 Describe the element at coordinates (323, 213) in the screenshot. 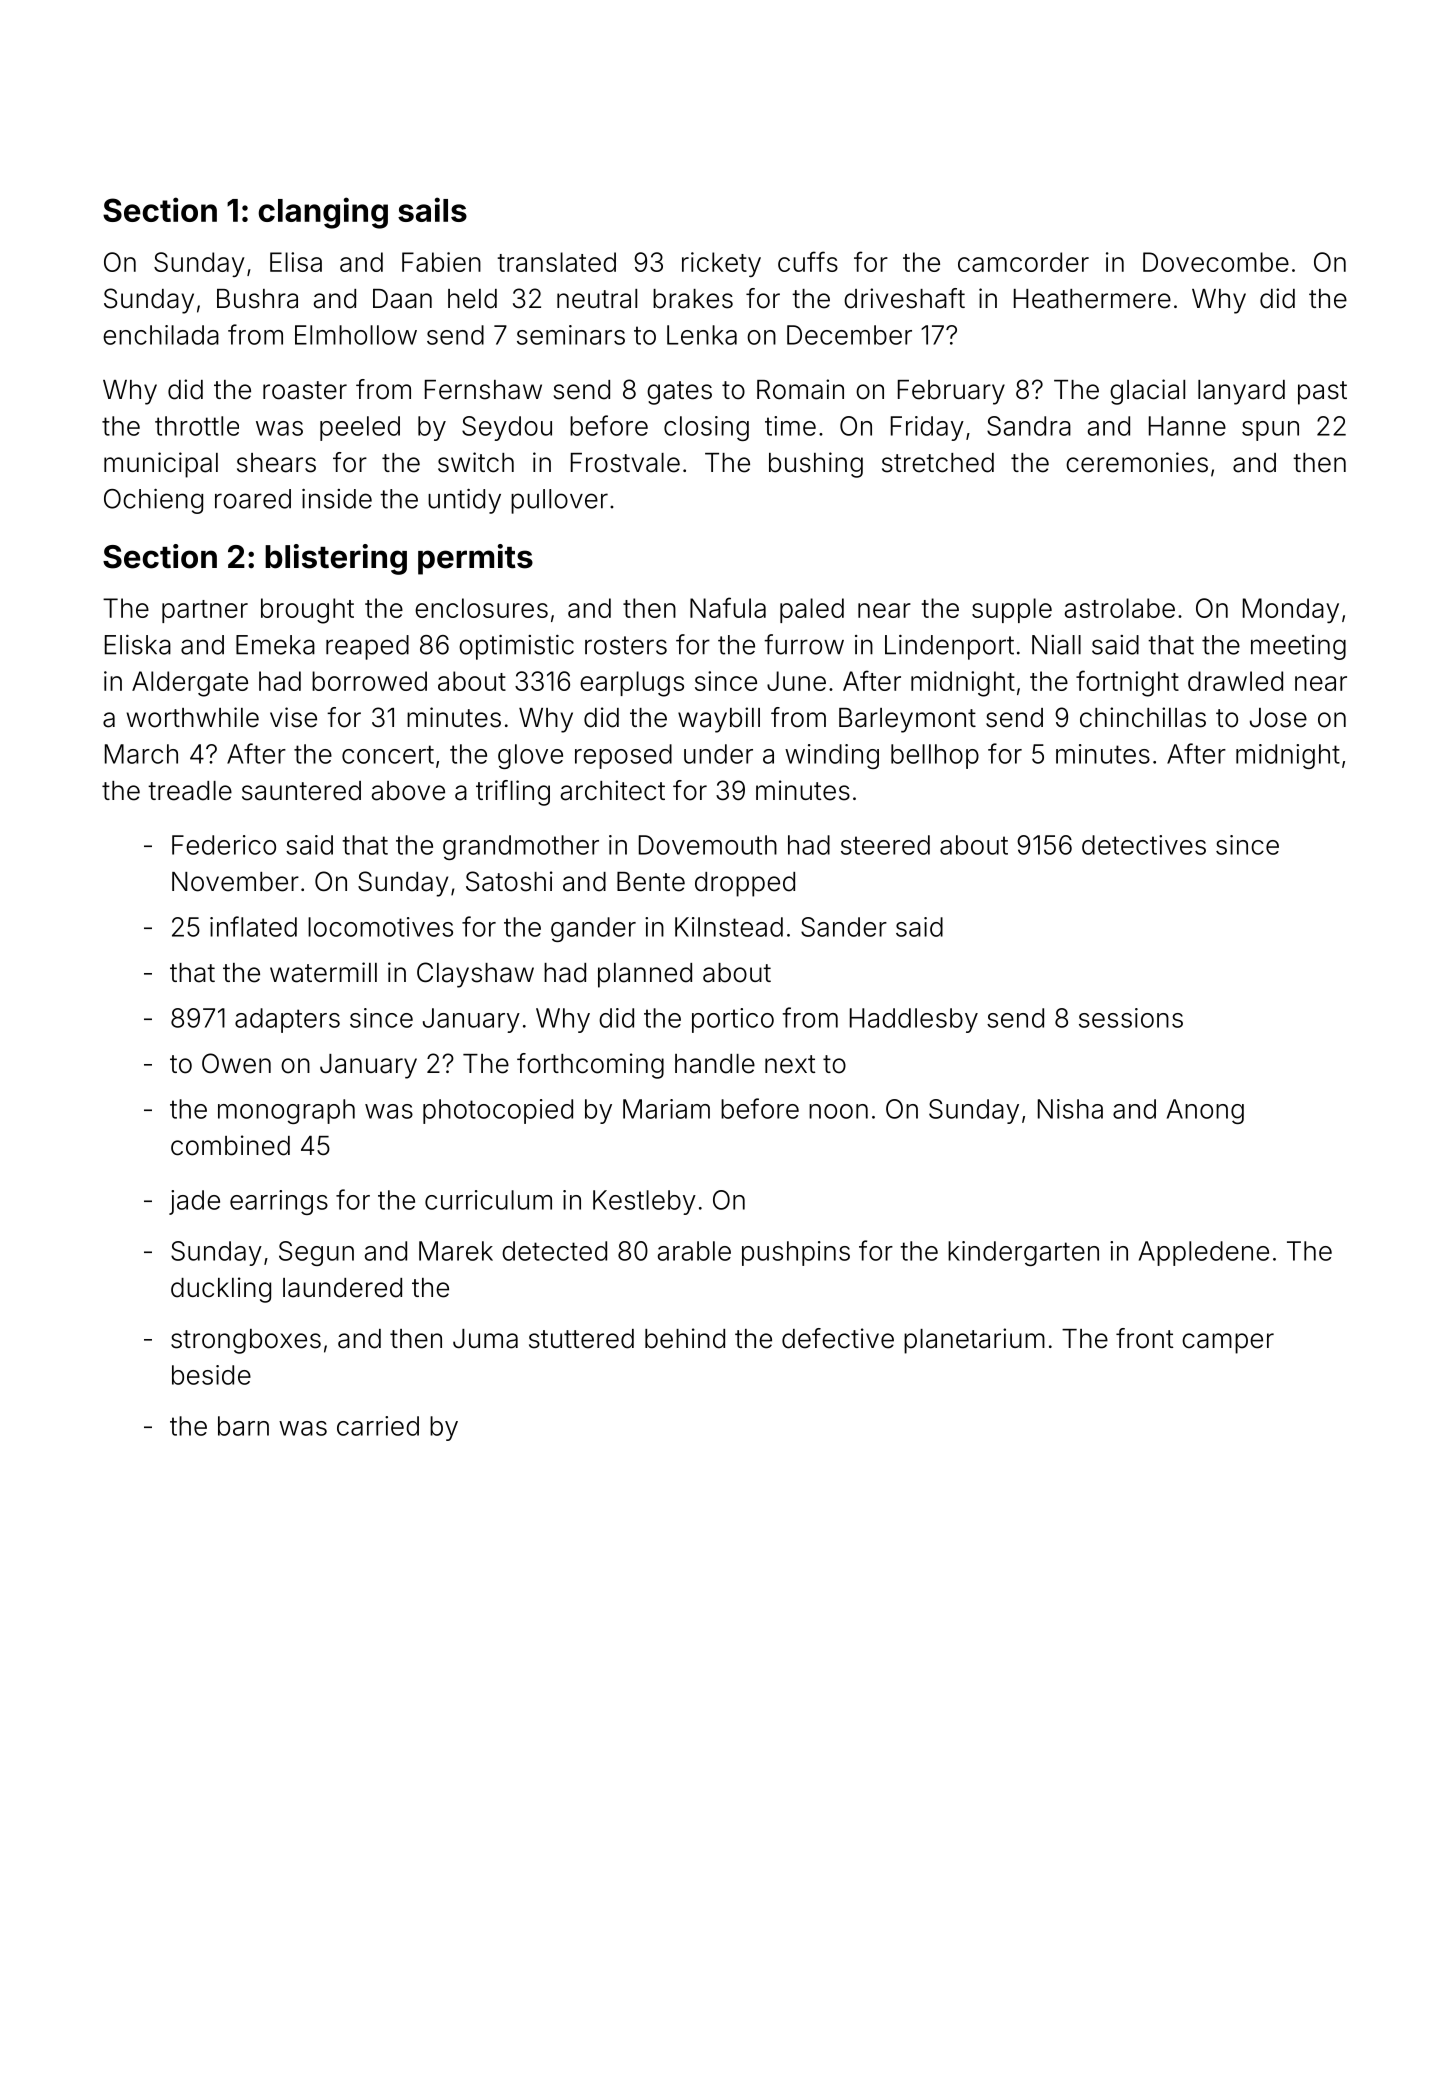

I see `clanging` at that location.
